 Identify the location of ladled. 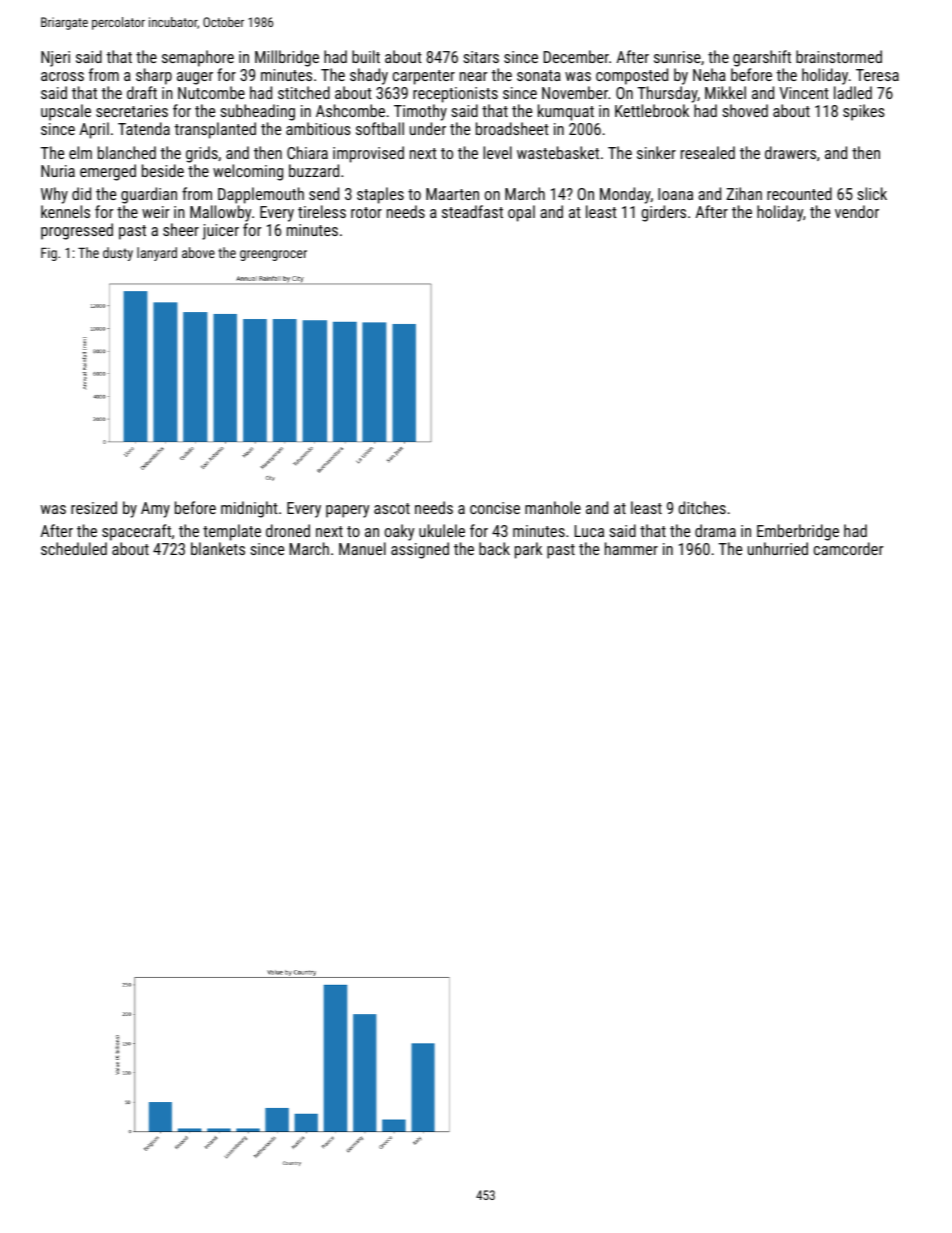
(853, 92).
